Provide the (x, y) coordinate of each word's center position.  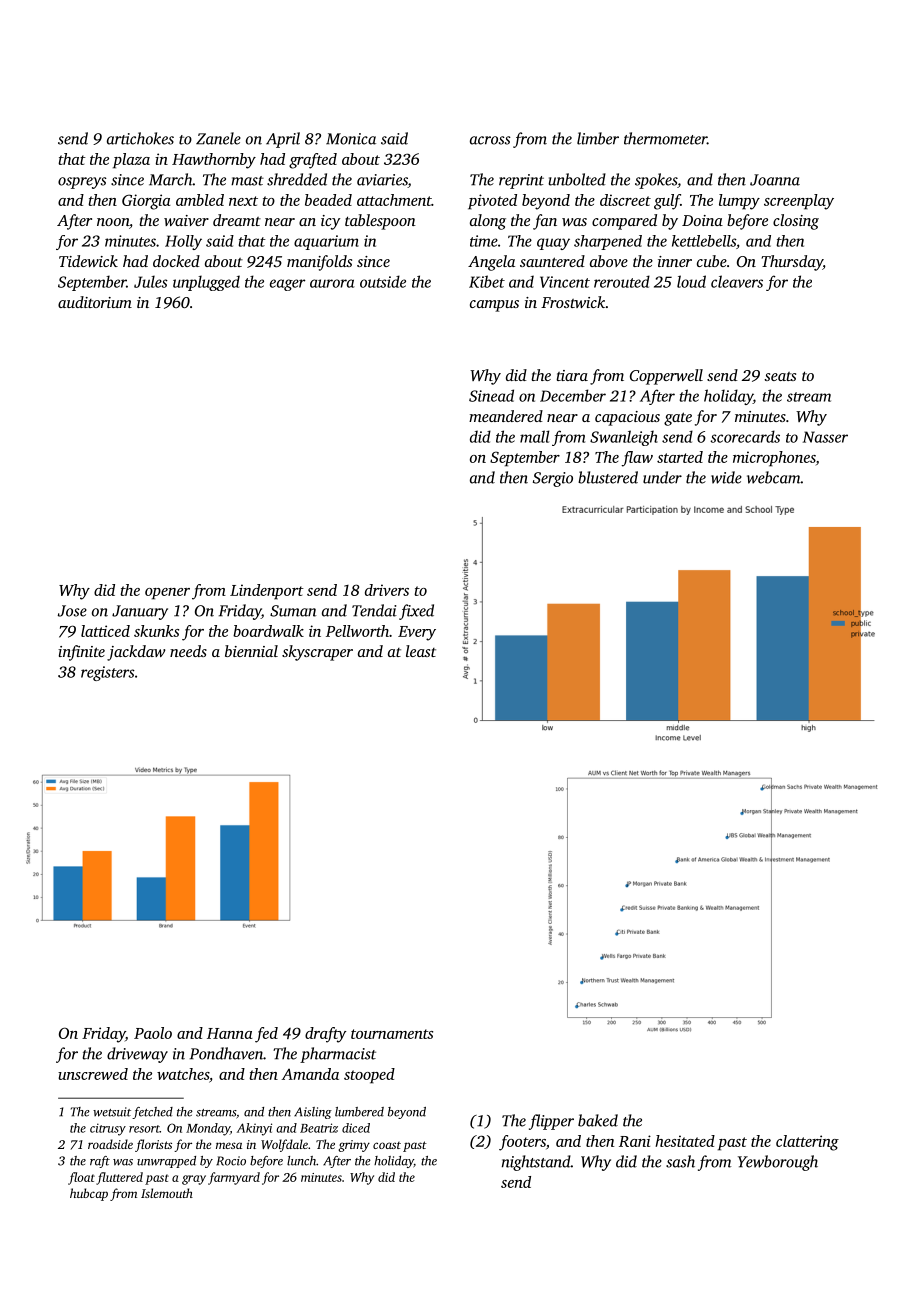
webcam (774, 477)
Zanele (218, 138)
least (421, 651)
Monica (351, 139)
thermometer (665, 138)
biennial (251, 651)
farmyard (234, 1178)
